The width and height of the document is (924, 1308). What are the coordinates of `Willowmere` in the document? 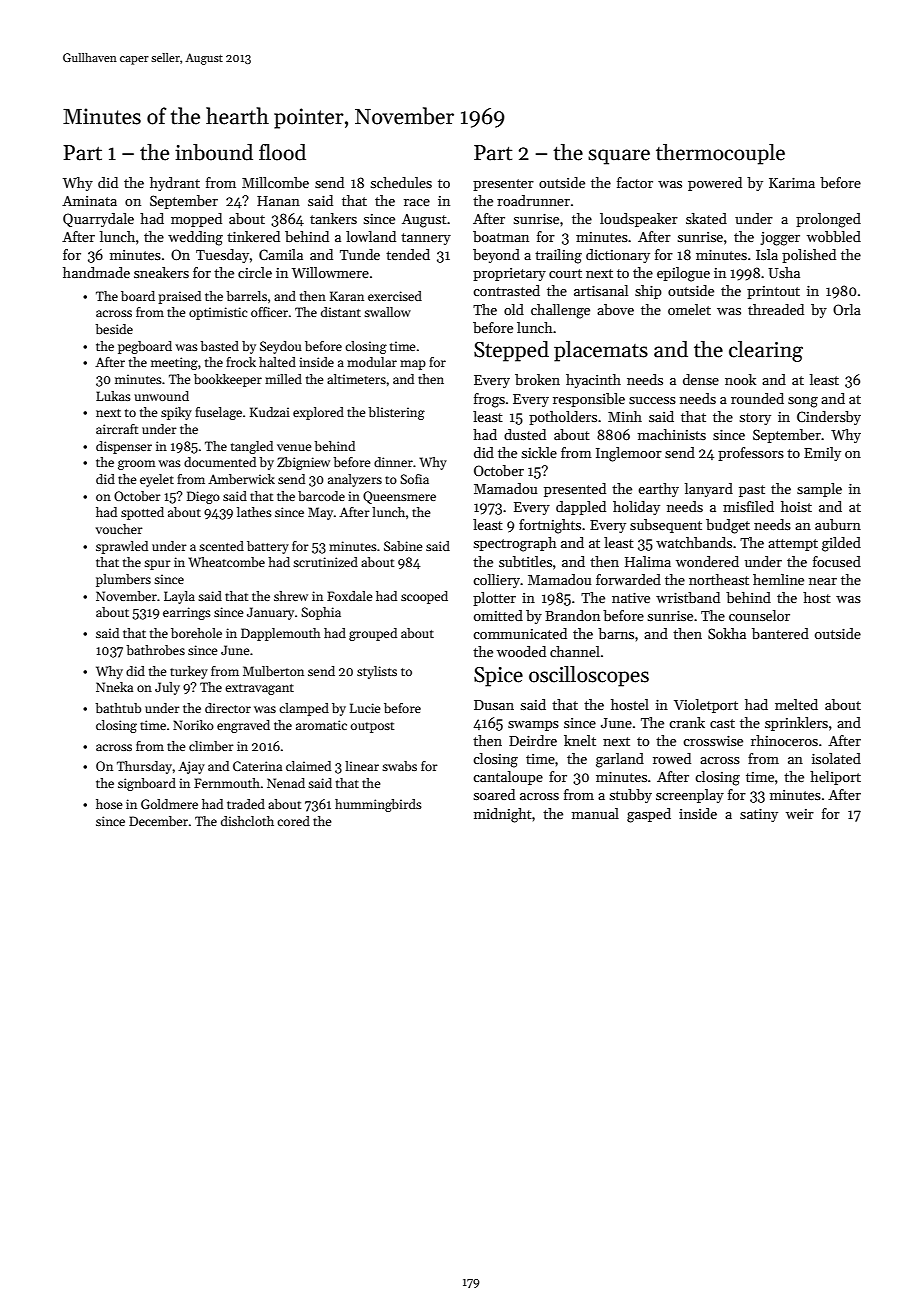 It's located at (330, 272).
